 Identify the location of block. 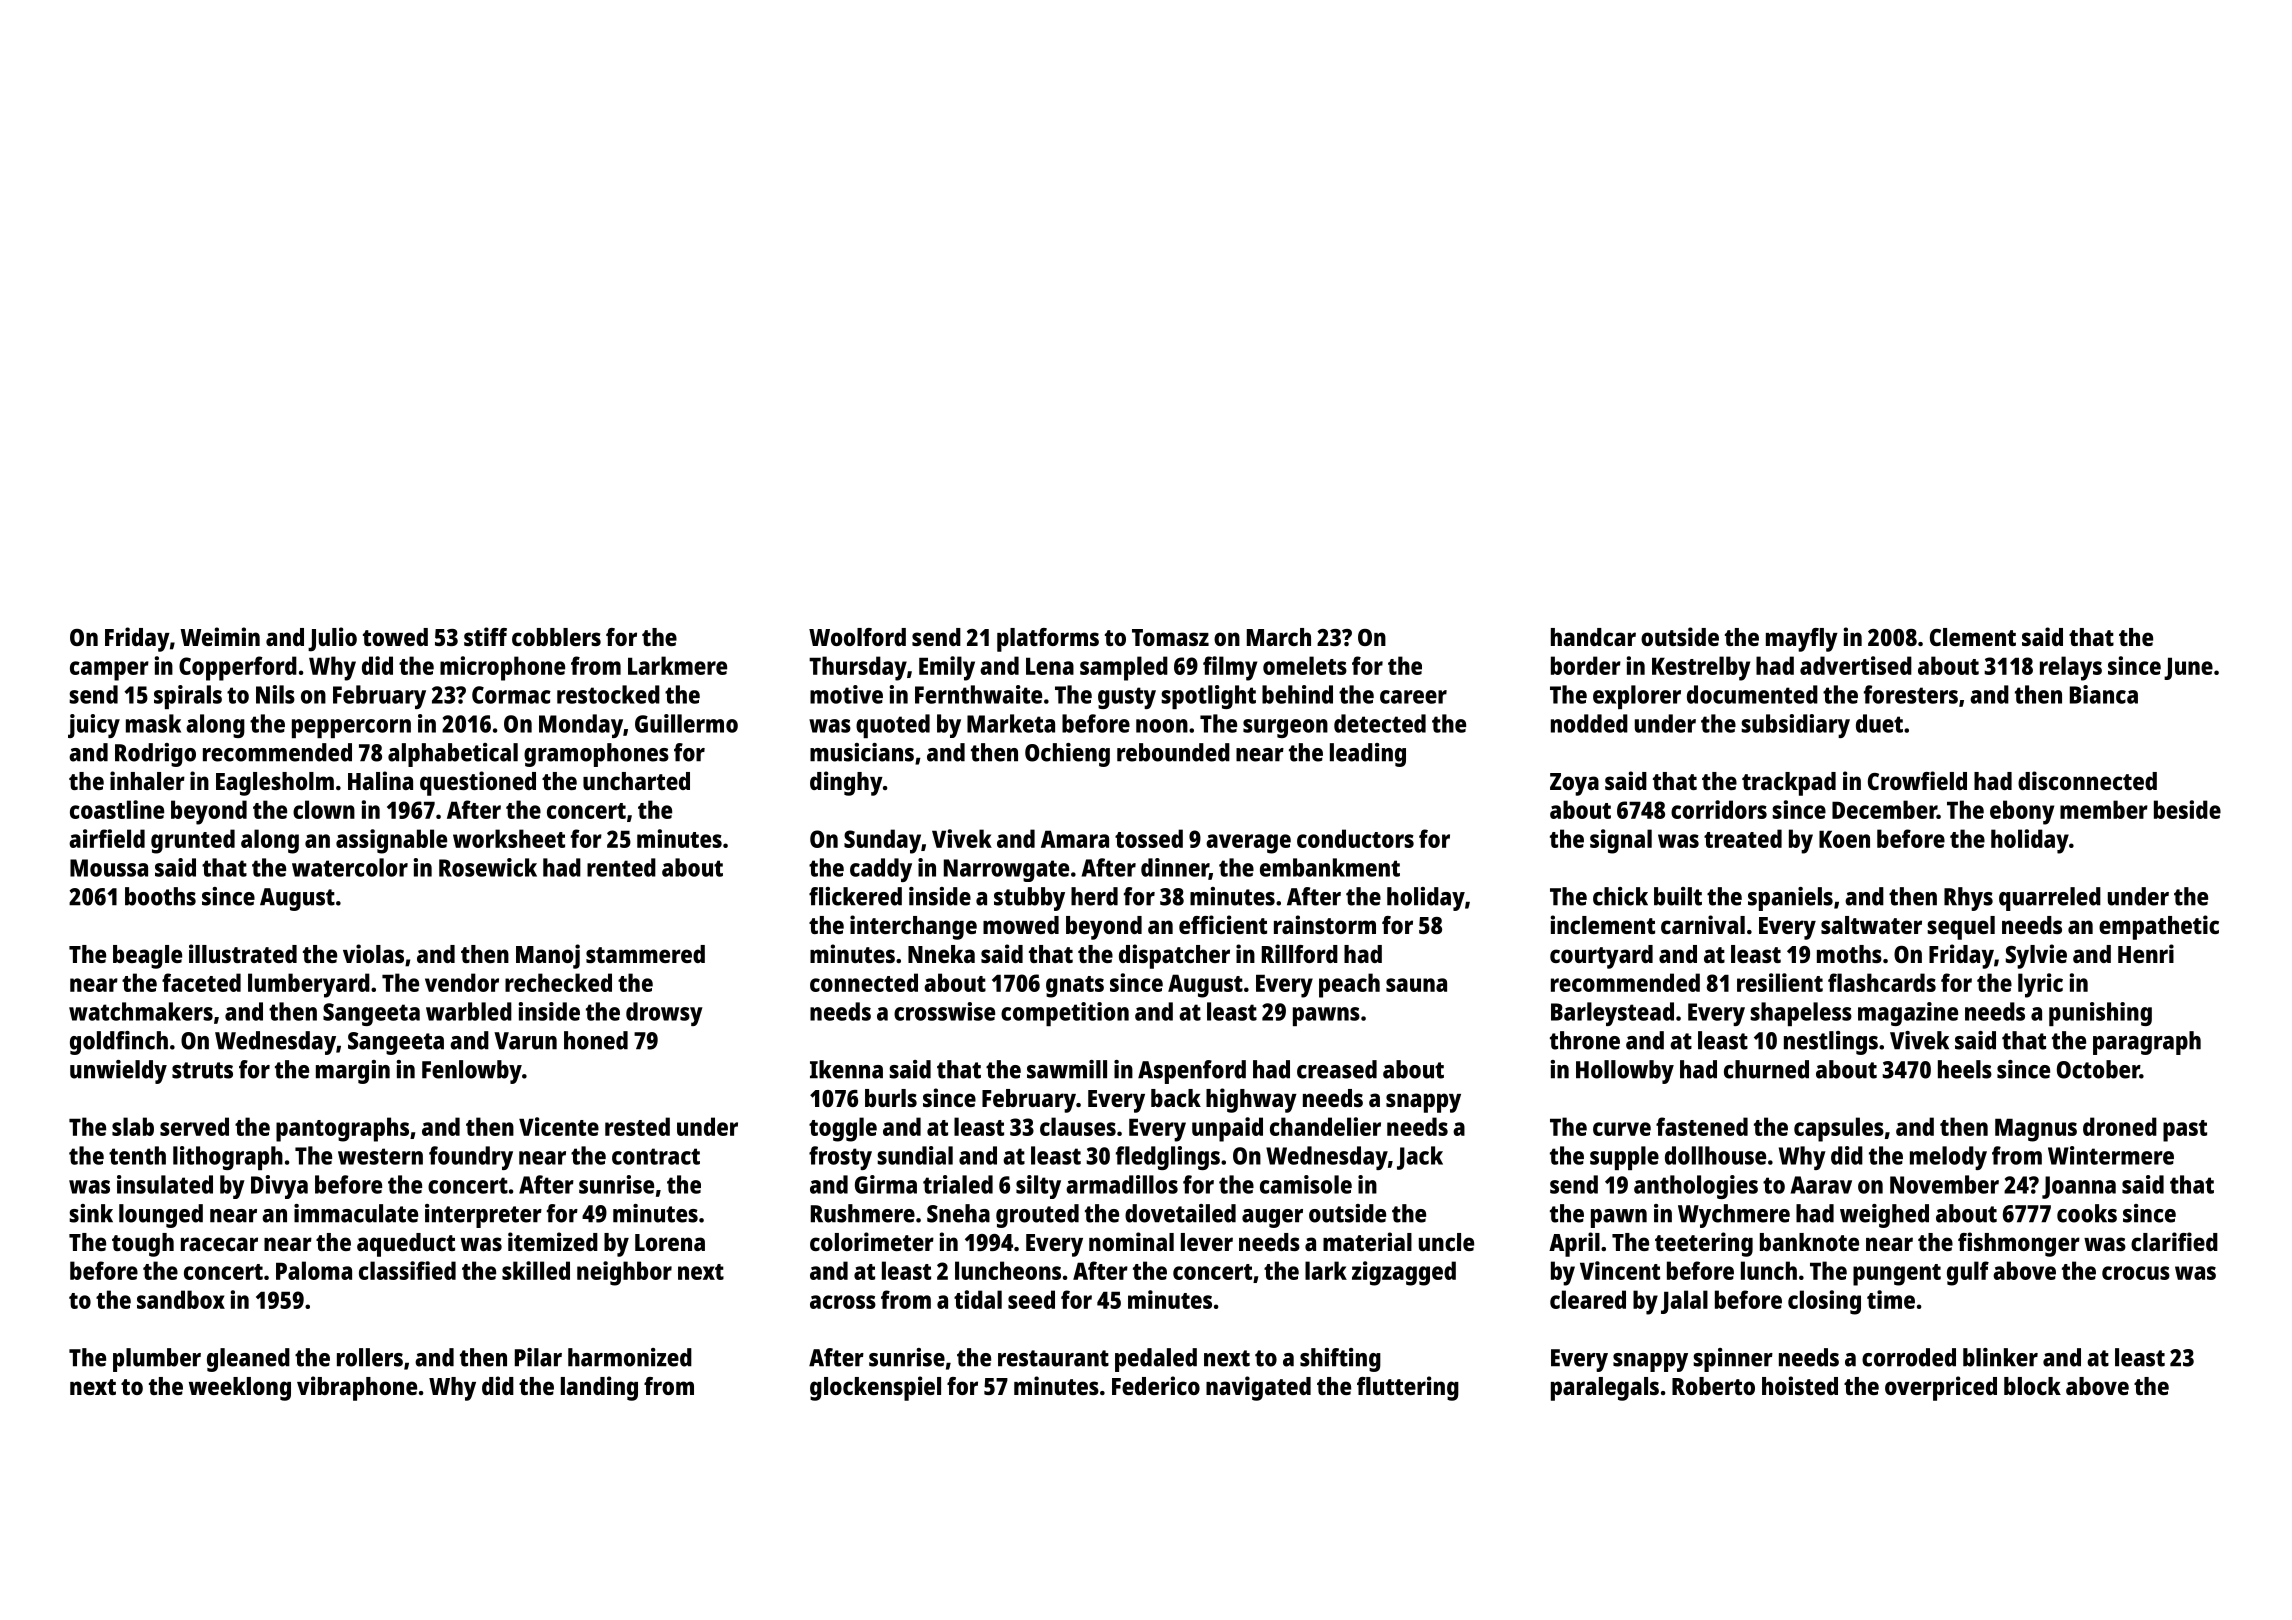
(2032, 1386).
